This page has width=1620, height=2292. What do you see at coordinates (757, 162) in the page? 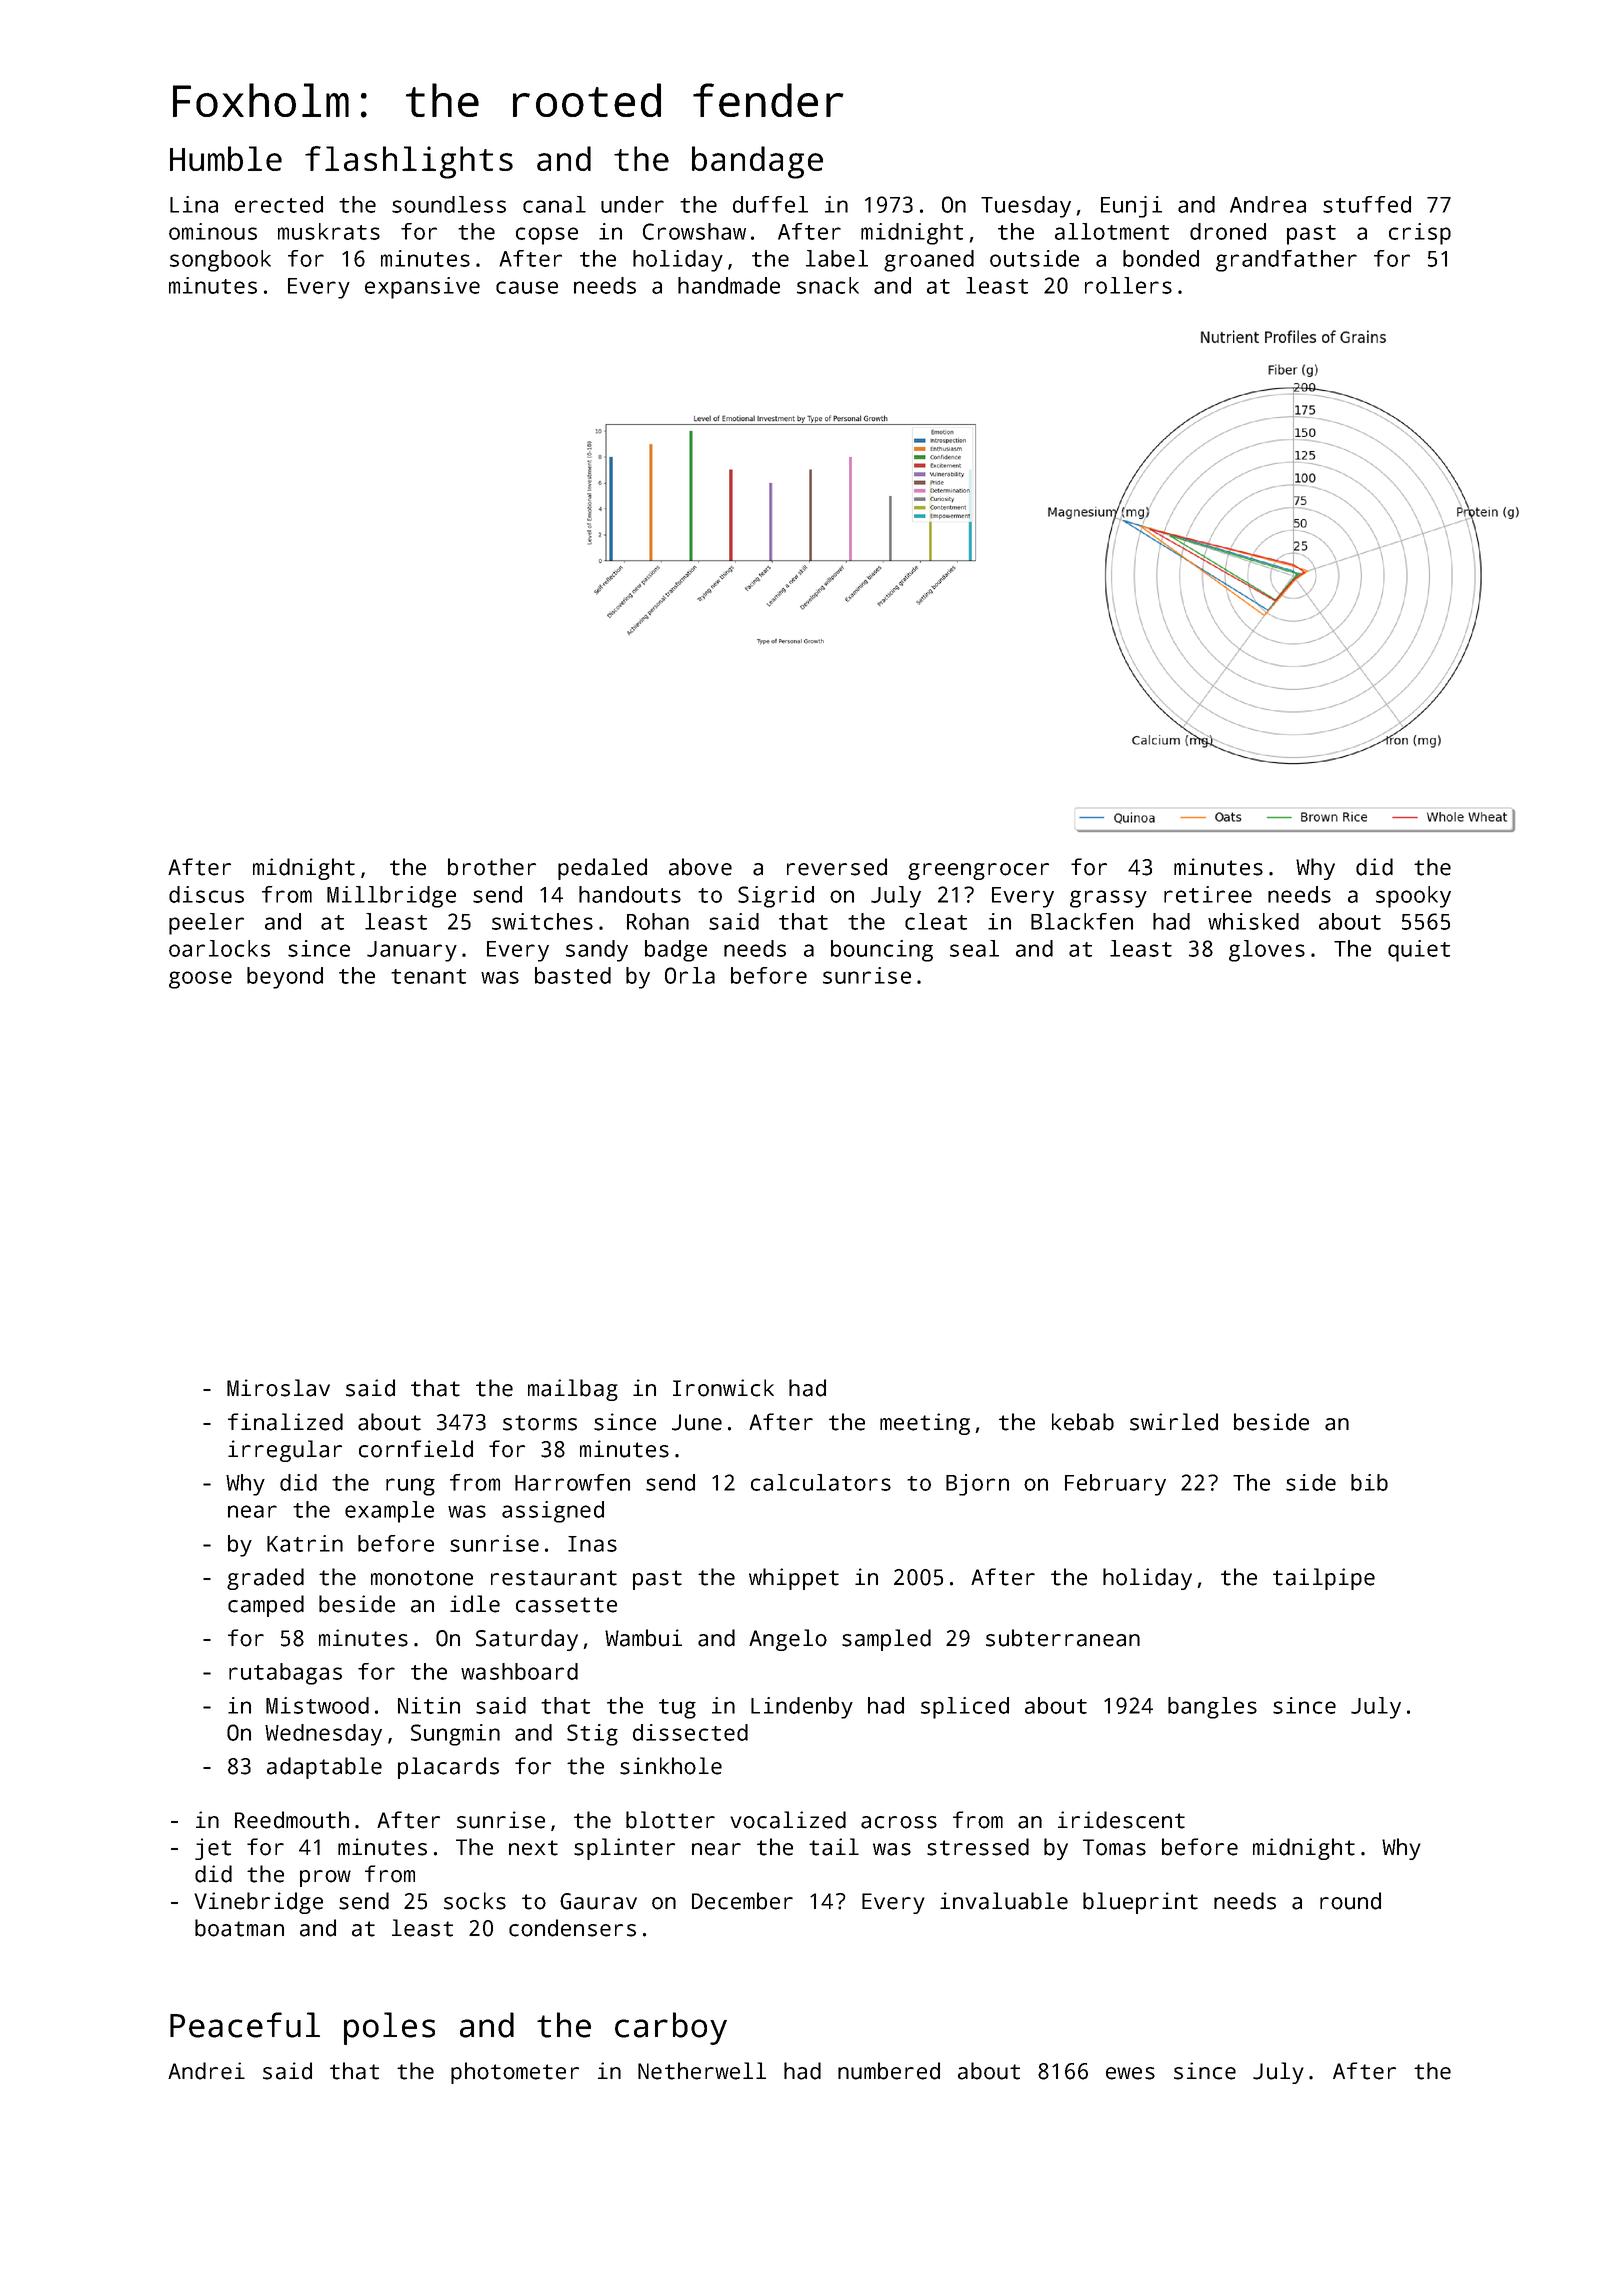
I see `bandage` at bounding box center [757, 162].
